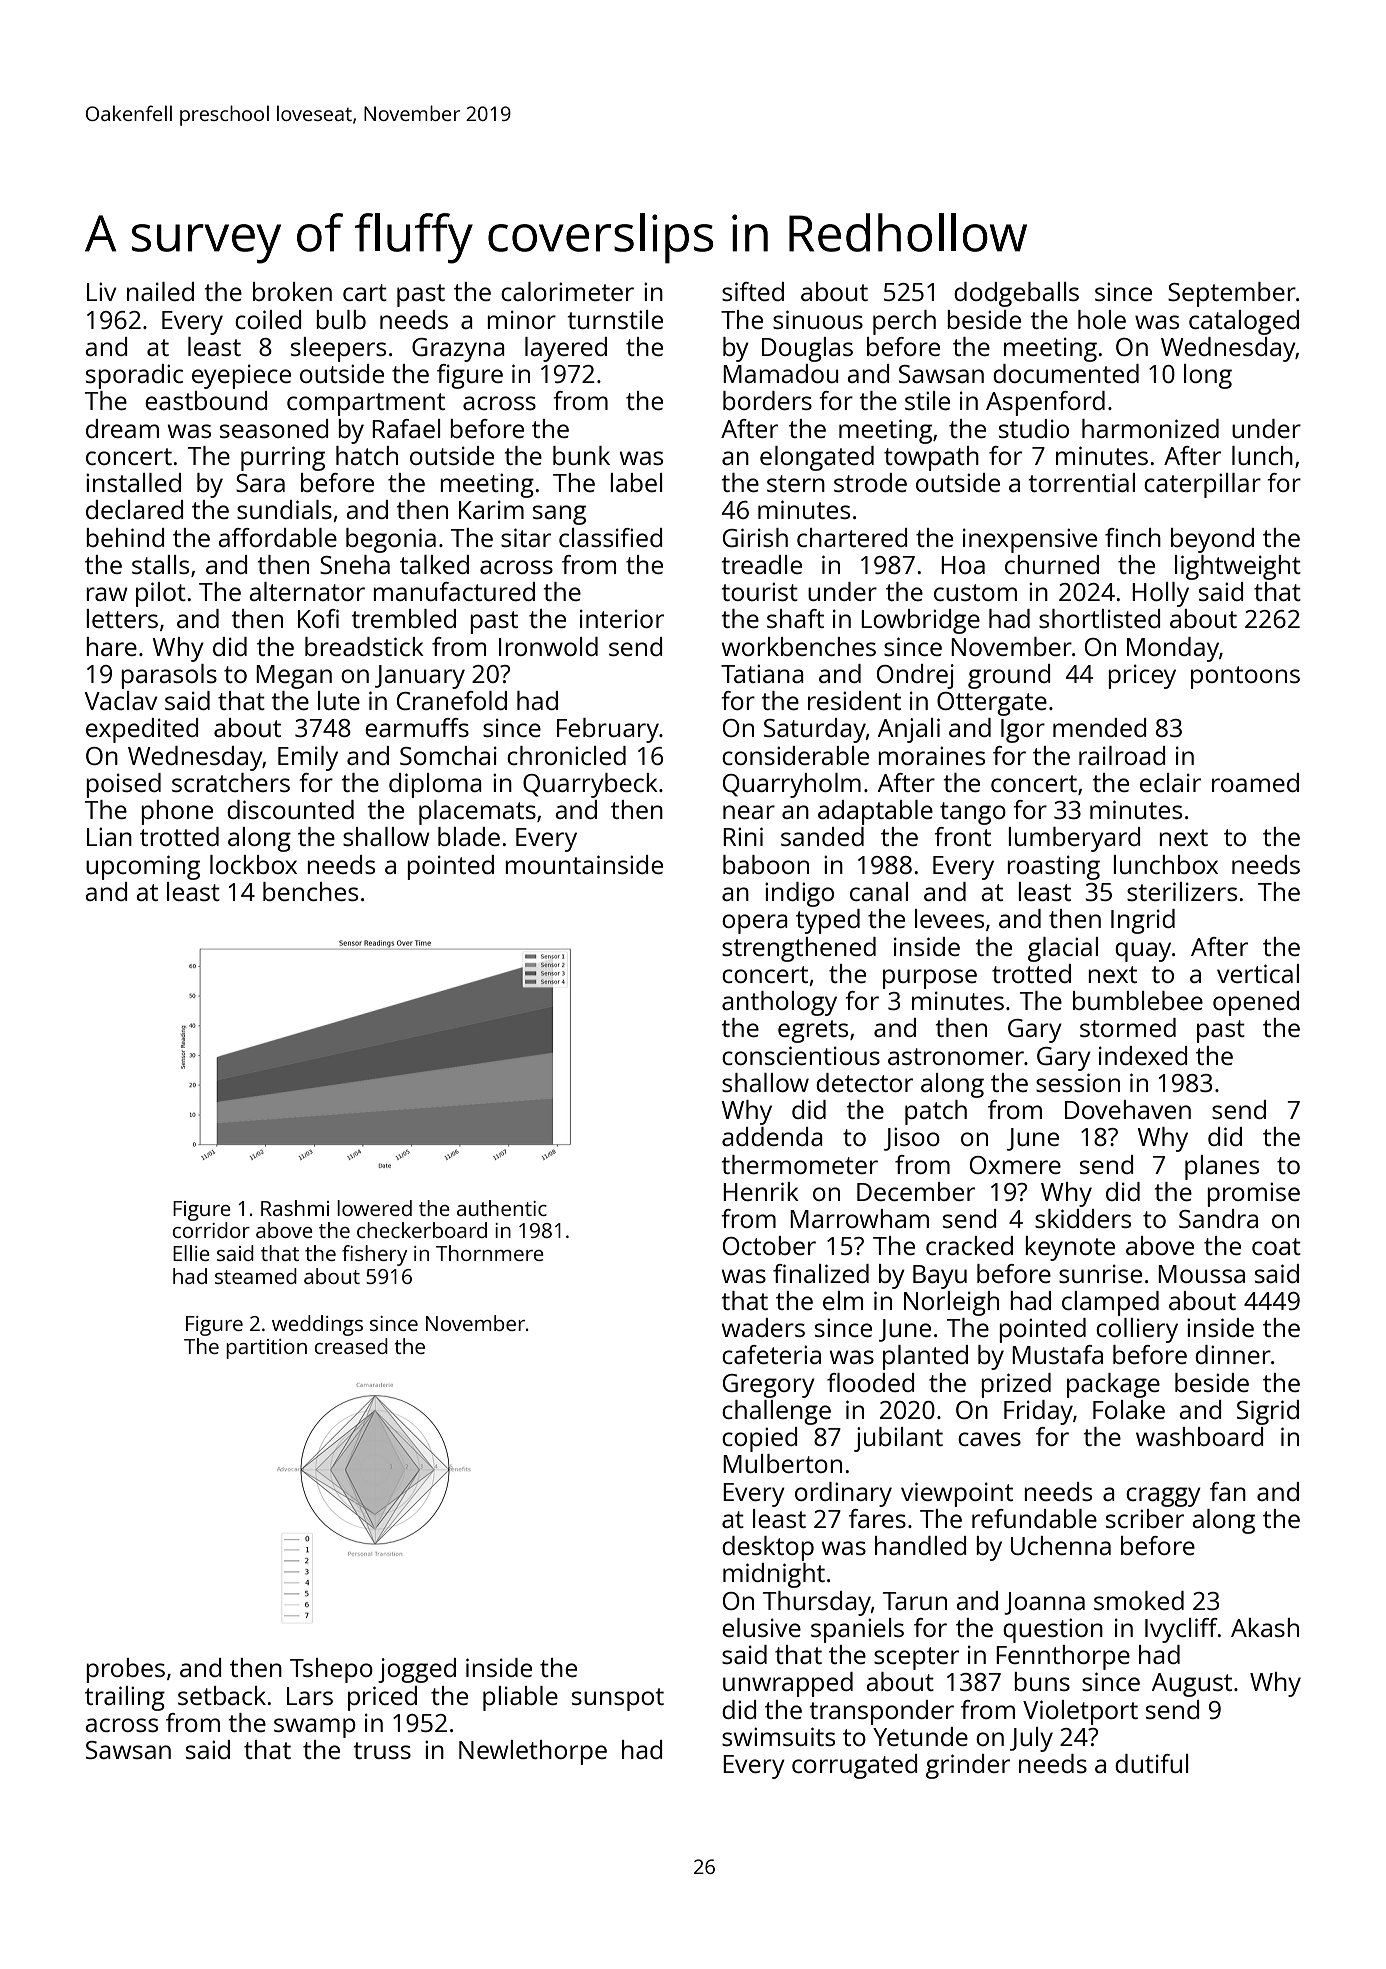  What do you see at coordinates (761, 1191) in the screenshot?
I see `Henrik` at bounding box center [761, 1191].
